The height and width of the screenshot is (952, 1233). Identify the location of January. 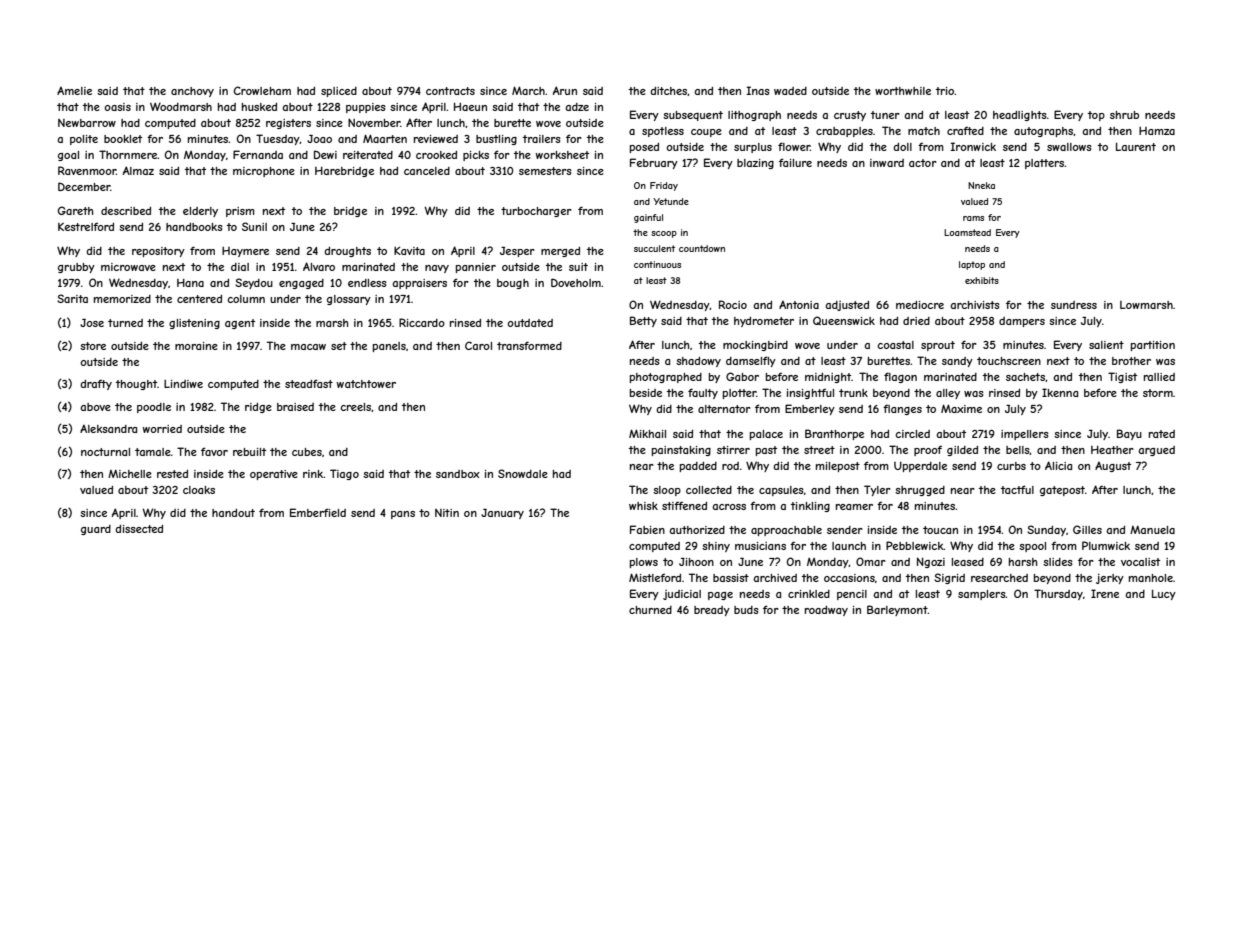
(502, 514).
